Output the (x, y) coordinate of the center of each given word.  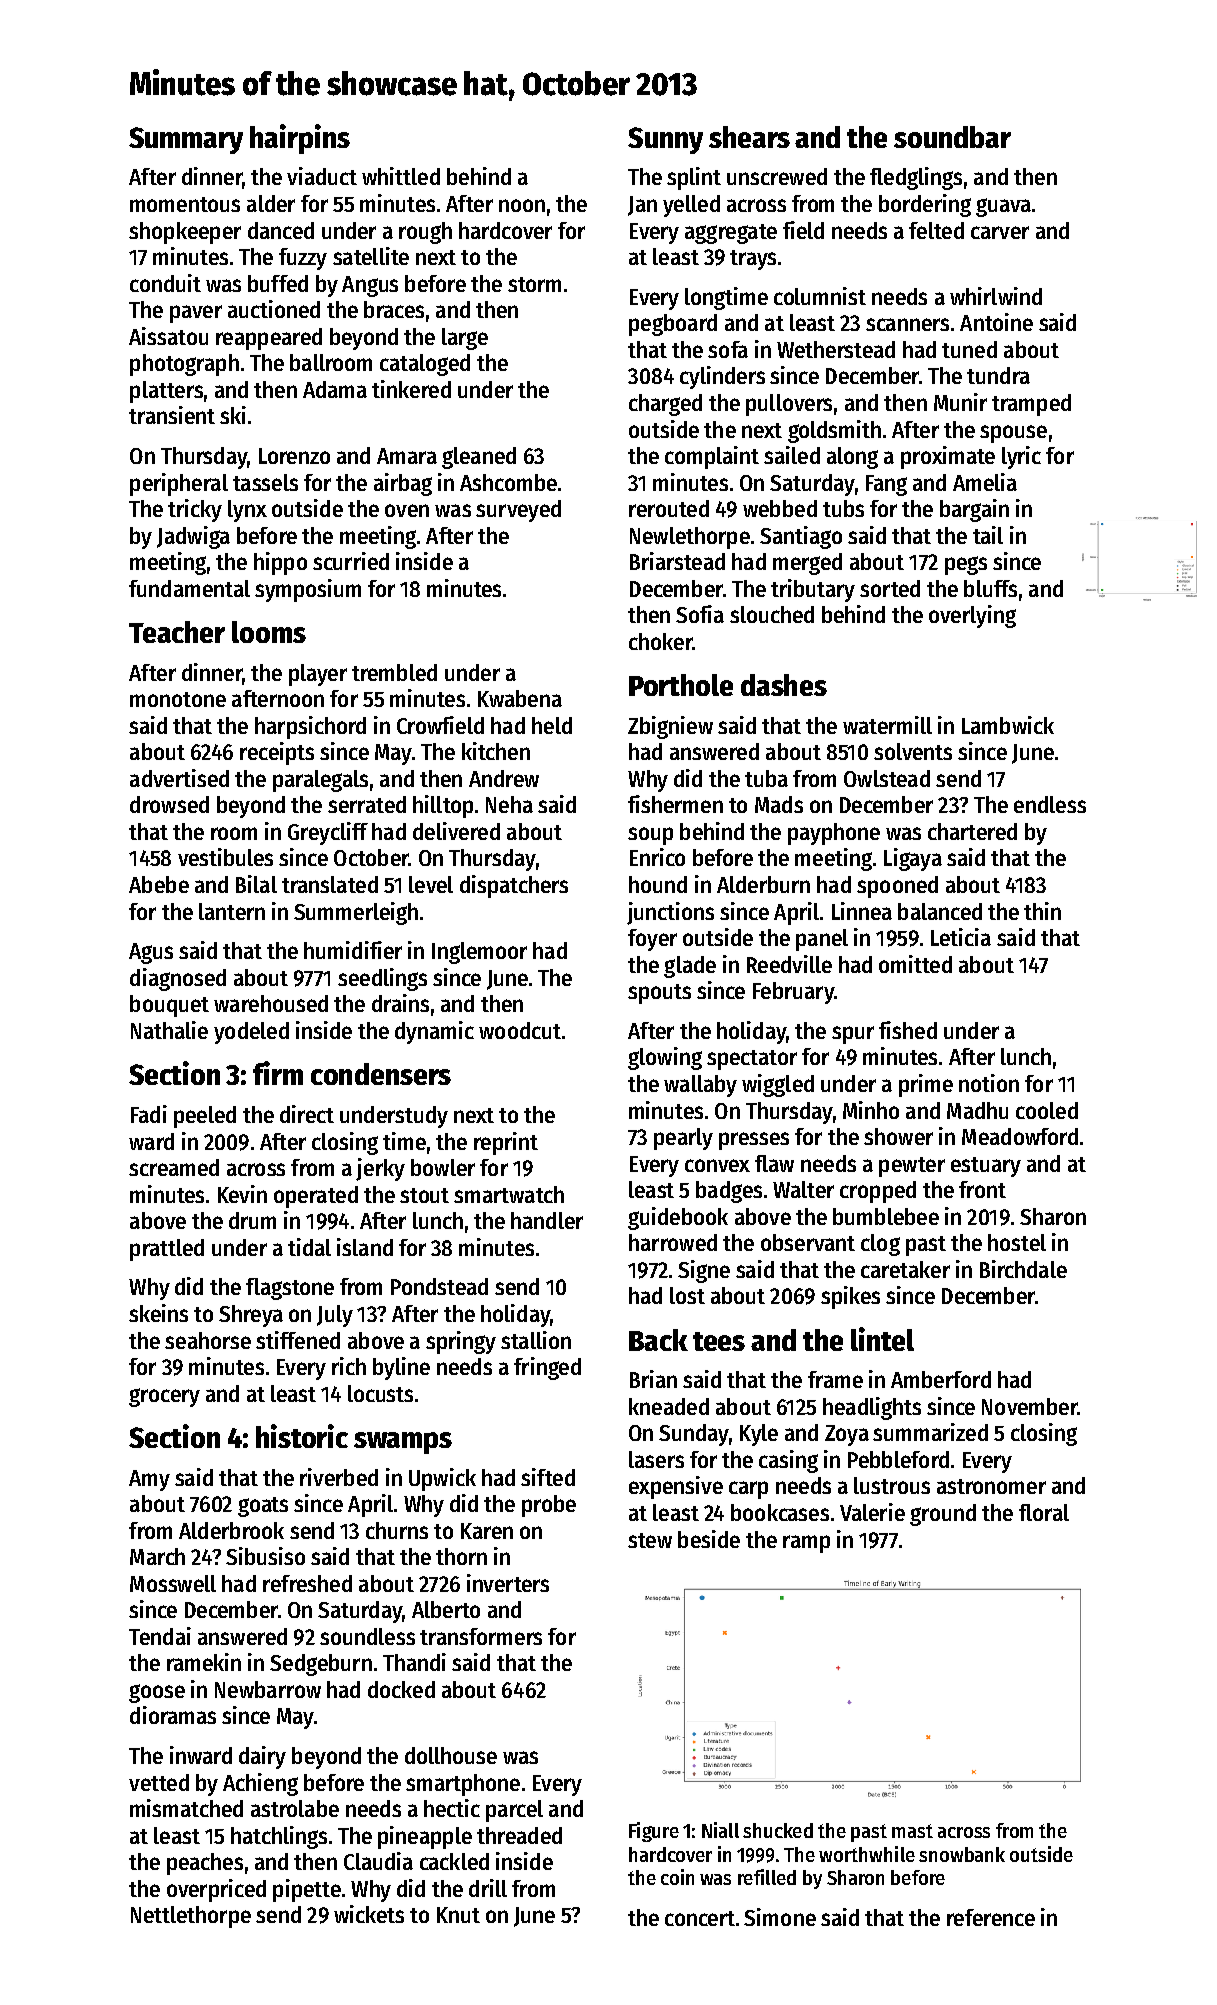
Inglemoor (479, 953)
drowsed (169, 804)
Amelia (985, 482)
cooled (1047, 1110)
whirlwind (996, 296)
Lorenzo (294, 456)
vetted (159, 1782)
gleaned (479, 458)
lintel (882, 1339)
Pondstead (439, 1286)
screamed (174, 1167)
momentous (185, 204)
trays (753, 260)
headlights (872, 1408)
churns (397, 1530)
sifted (548, 1477)
